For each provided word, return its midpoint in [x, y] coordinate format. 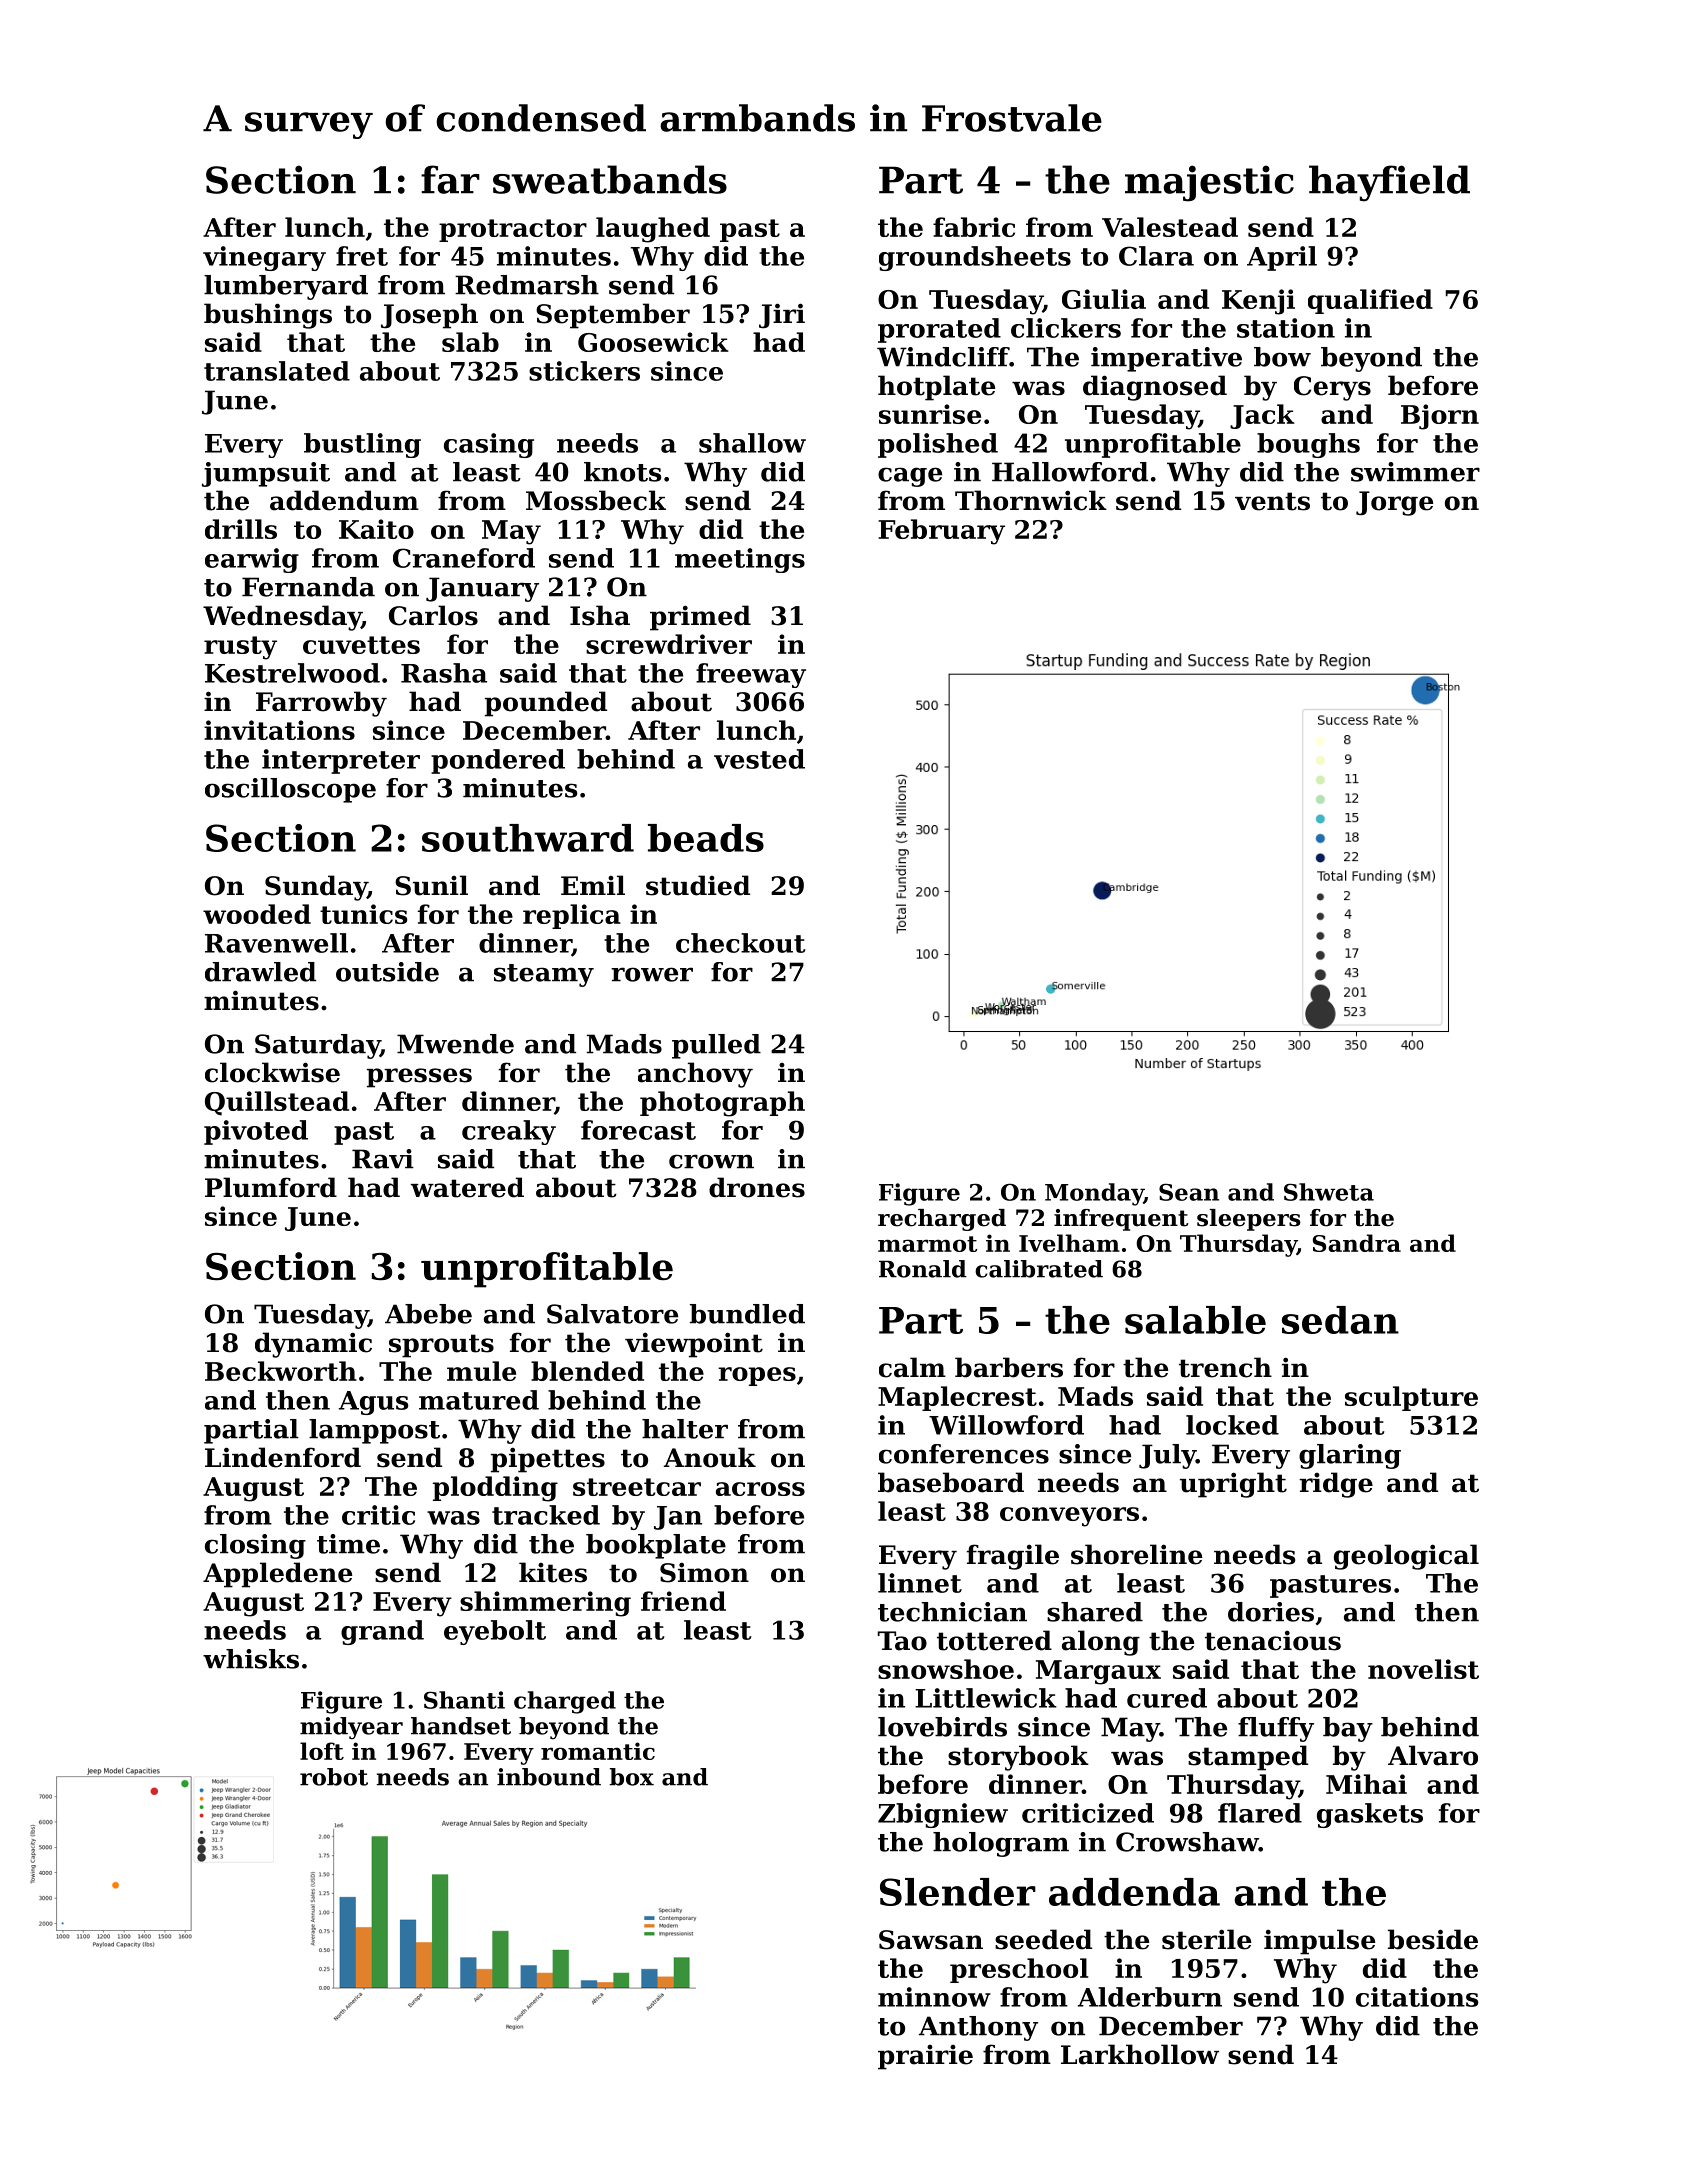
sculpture [1411, 1398]
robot [334, 1777]
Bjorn [1440, 417]
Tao [902, 1641]
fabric [974, 227]
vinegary [264, 258]
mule [481, 1371]
